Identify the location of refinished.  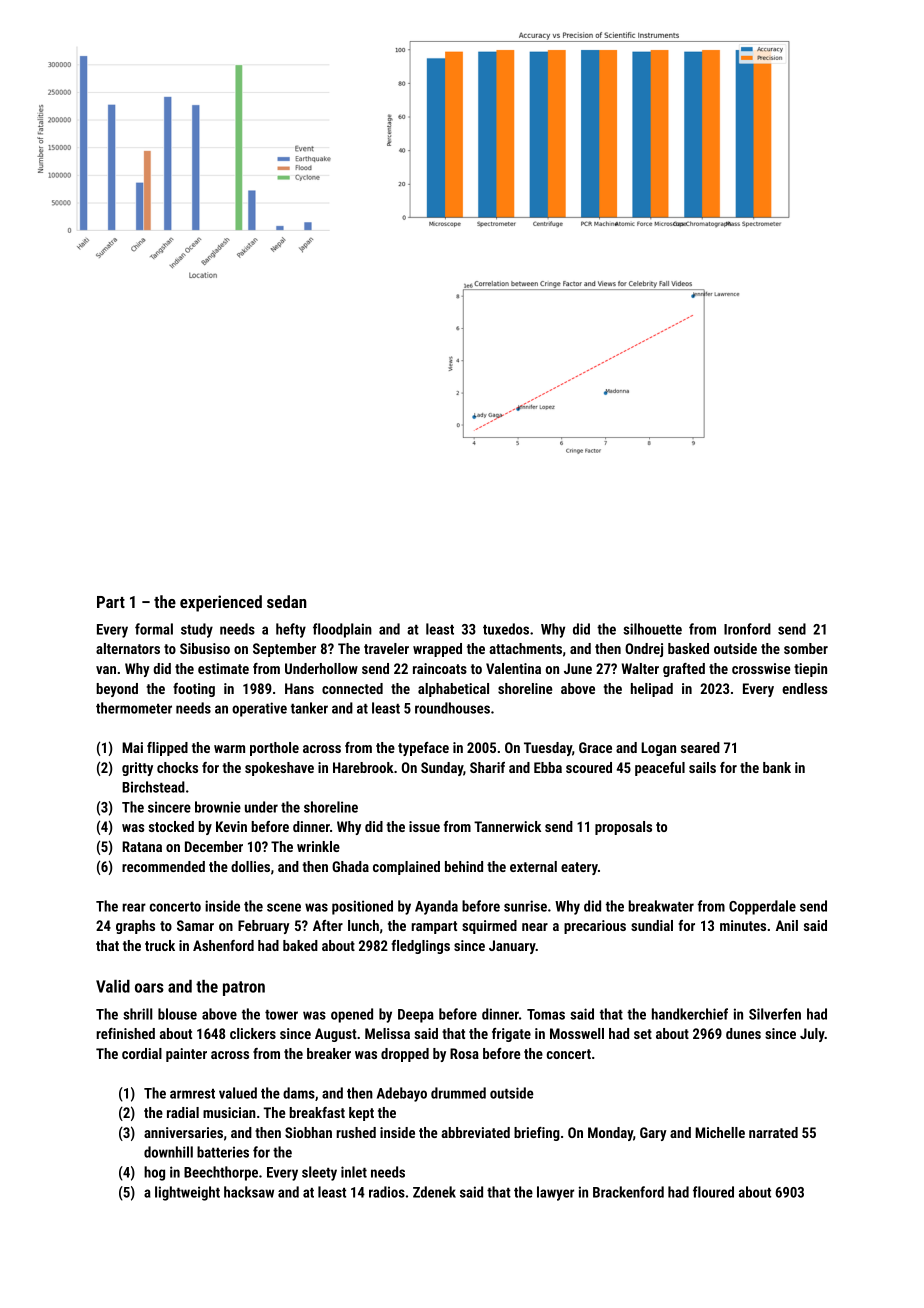
(125, 1033).
